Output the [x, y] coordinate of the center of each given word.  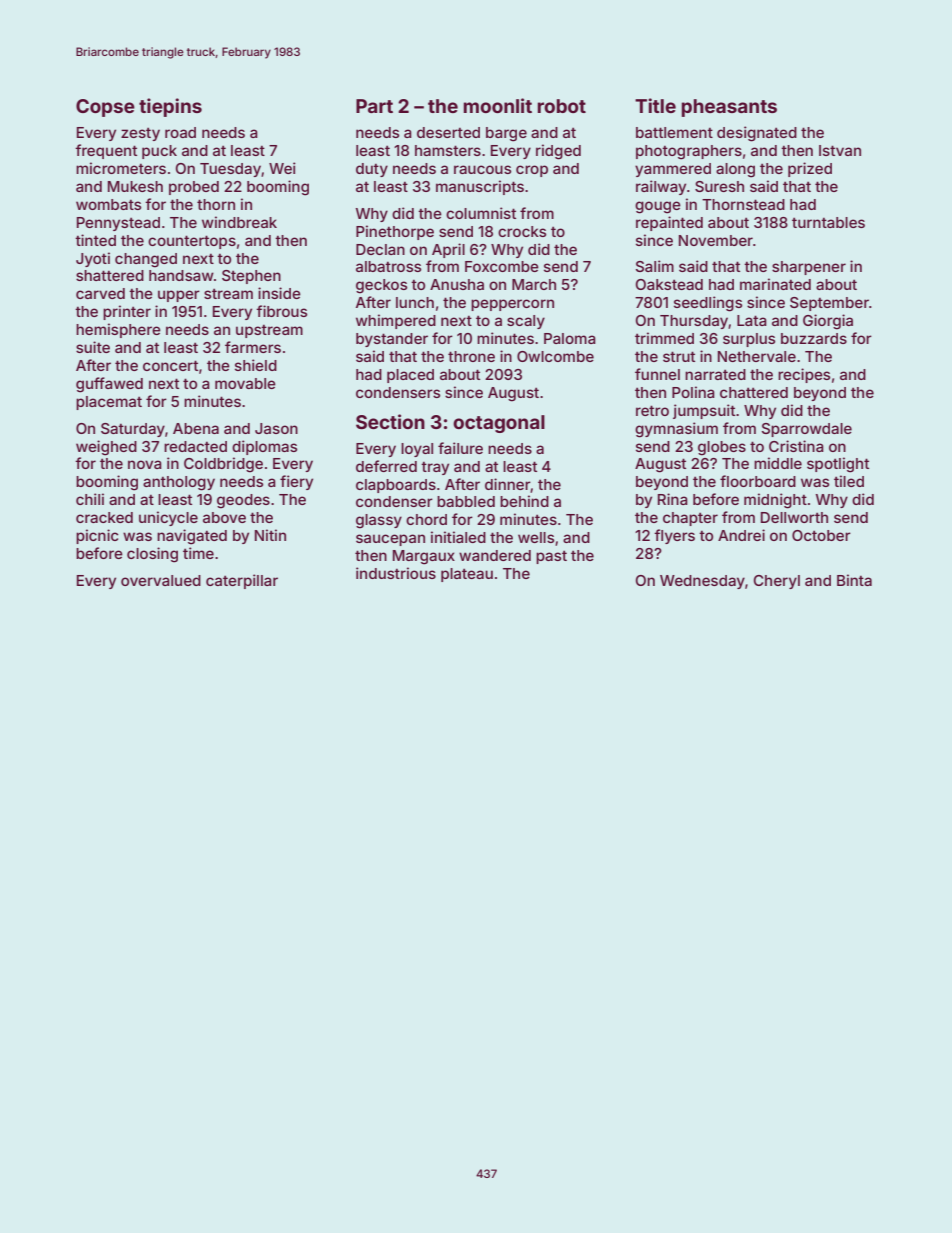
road [180, 132]
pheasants [729, 108]
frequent [106, 151]
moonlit [498, 105]
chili [90, 499]
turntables [828, 222]
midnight [775, 501]
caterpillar [242, 581]
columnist [481, 213]
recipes [804, 375]
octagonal [499, 424]
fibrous [281, 311]
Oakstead [669, 284]
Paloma [570, 338]
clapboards [396, 486]
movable [245, 383]
